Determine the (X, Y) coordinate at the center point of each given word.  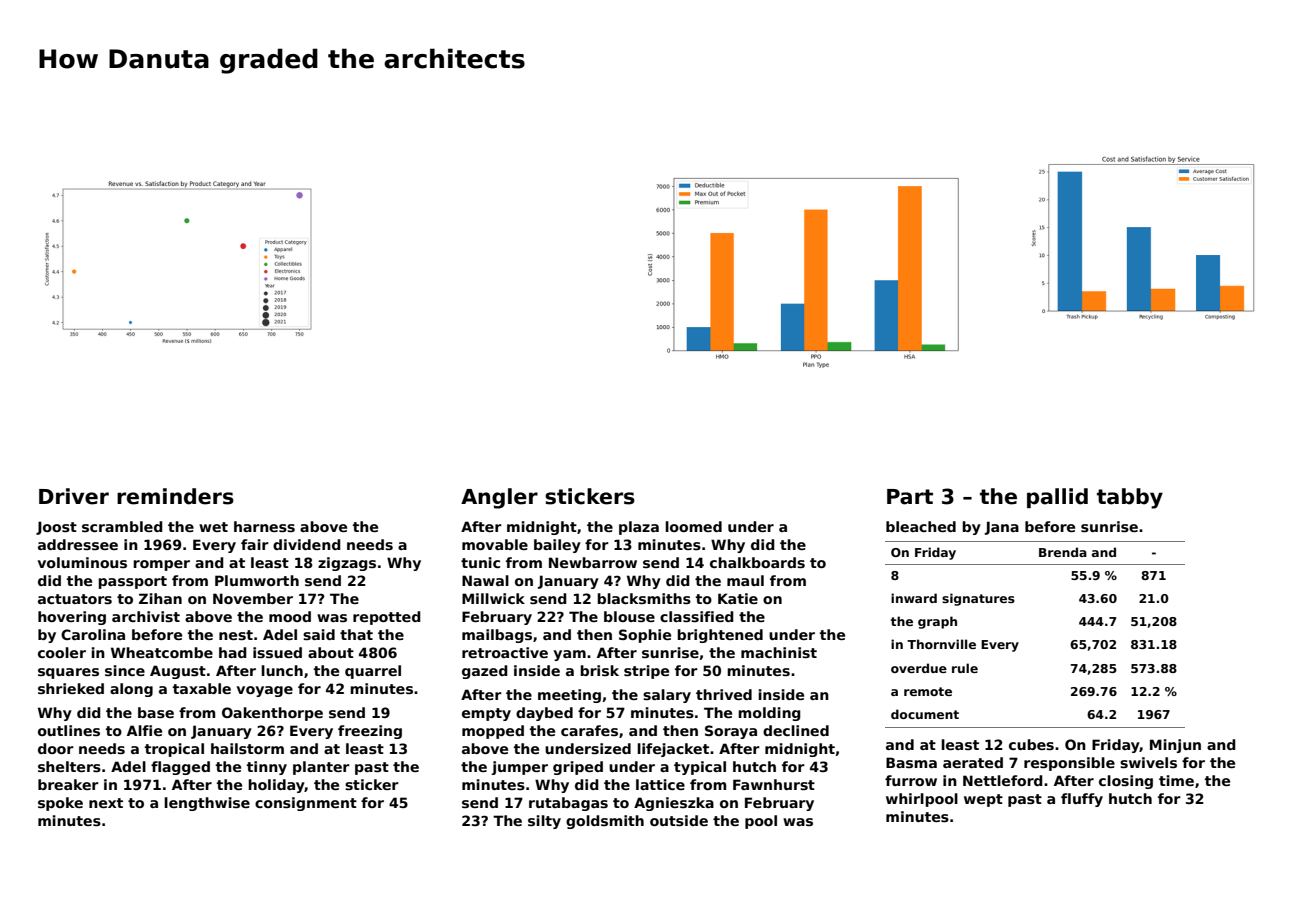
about (331, 652)
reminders (175, 496)
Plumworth (257, 580)
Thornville (941, 644)
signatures (978, 599)
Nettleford (1003, 780)
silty (544, 822)
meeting (569, 696)
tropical (174, 750)
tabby (1130, 498)
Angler (499, 498)
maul (745, 580)
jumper (520, 768)
